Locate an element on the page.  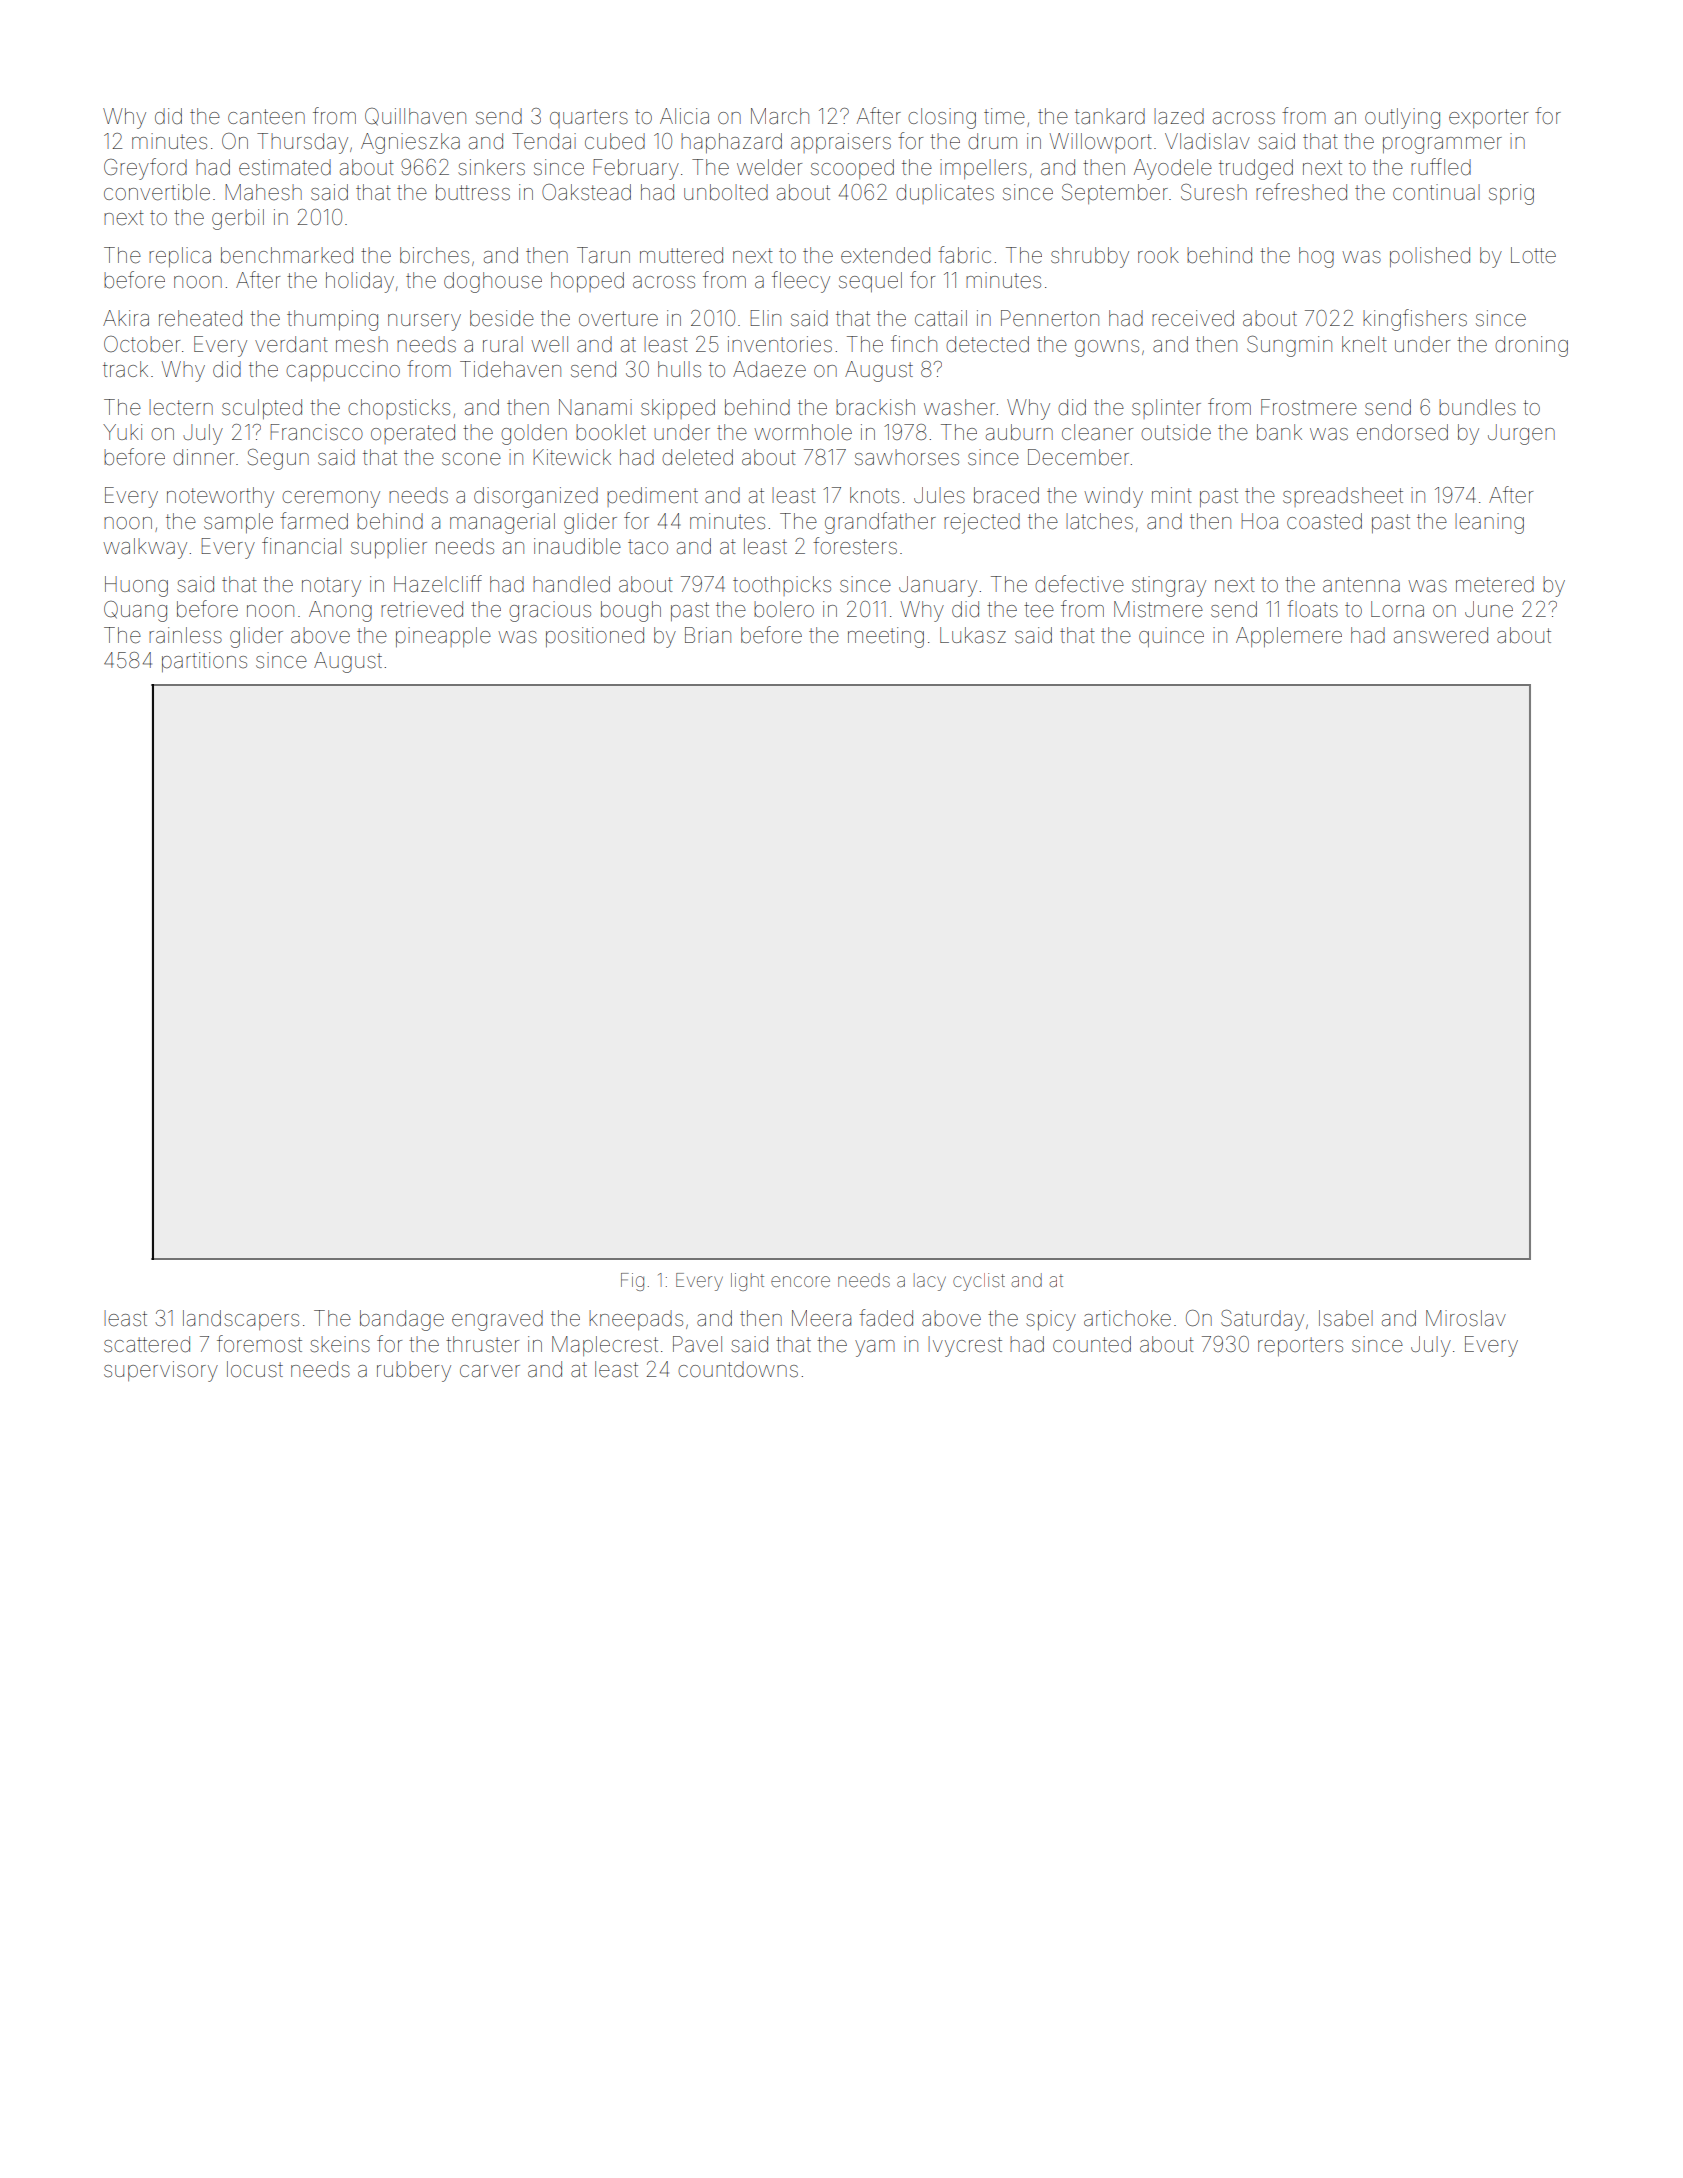
Lorna is located at coordinates (1397, 609).
